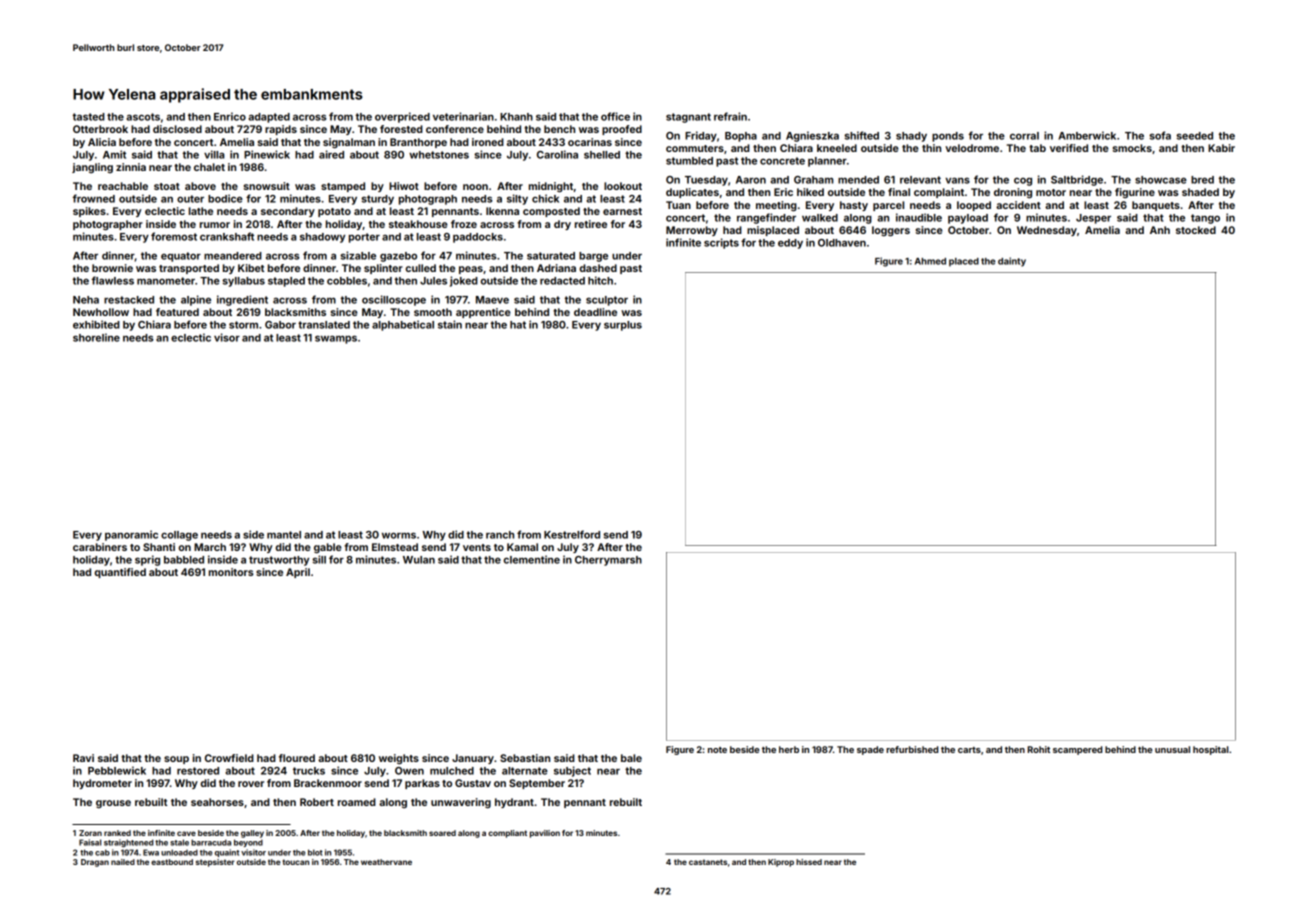  Describe the element at coordinates (572, 534) in the screenshot. I see `Kestrelford` at that location.
